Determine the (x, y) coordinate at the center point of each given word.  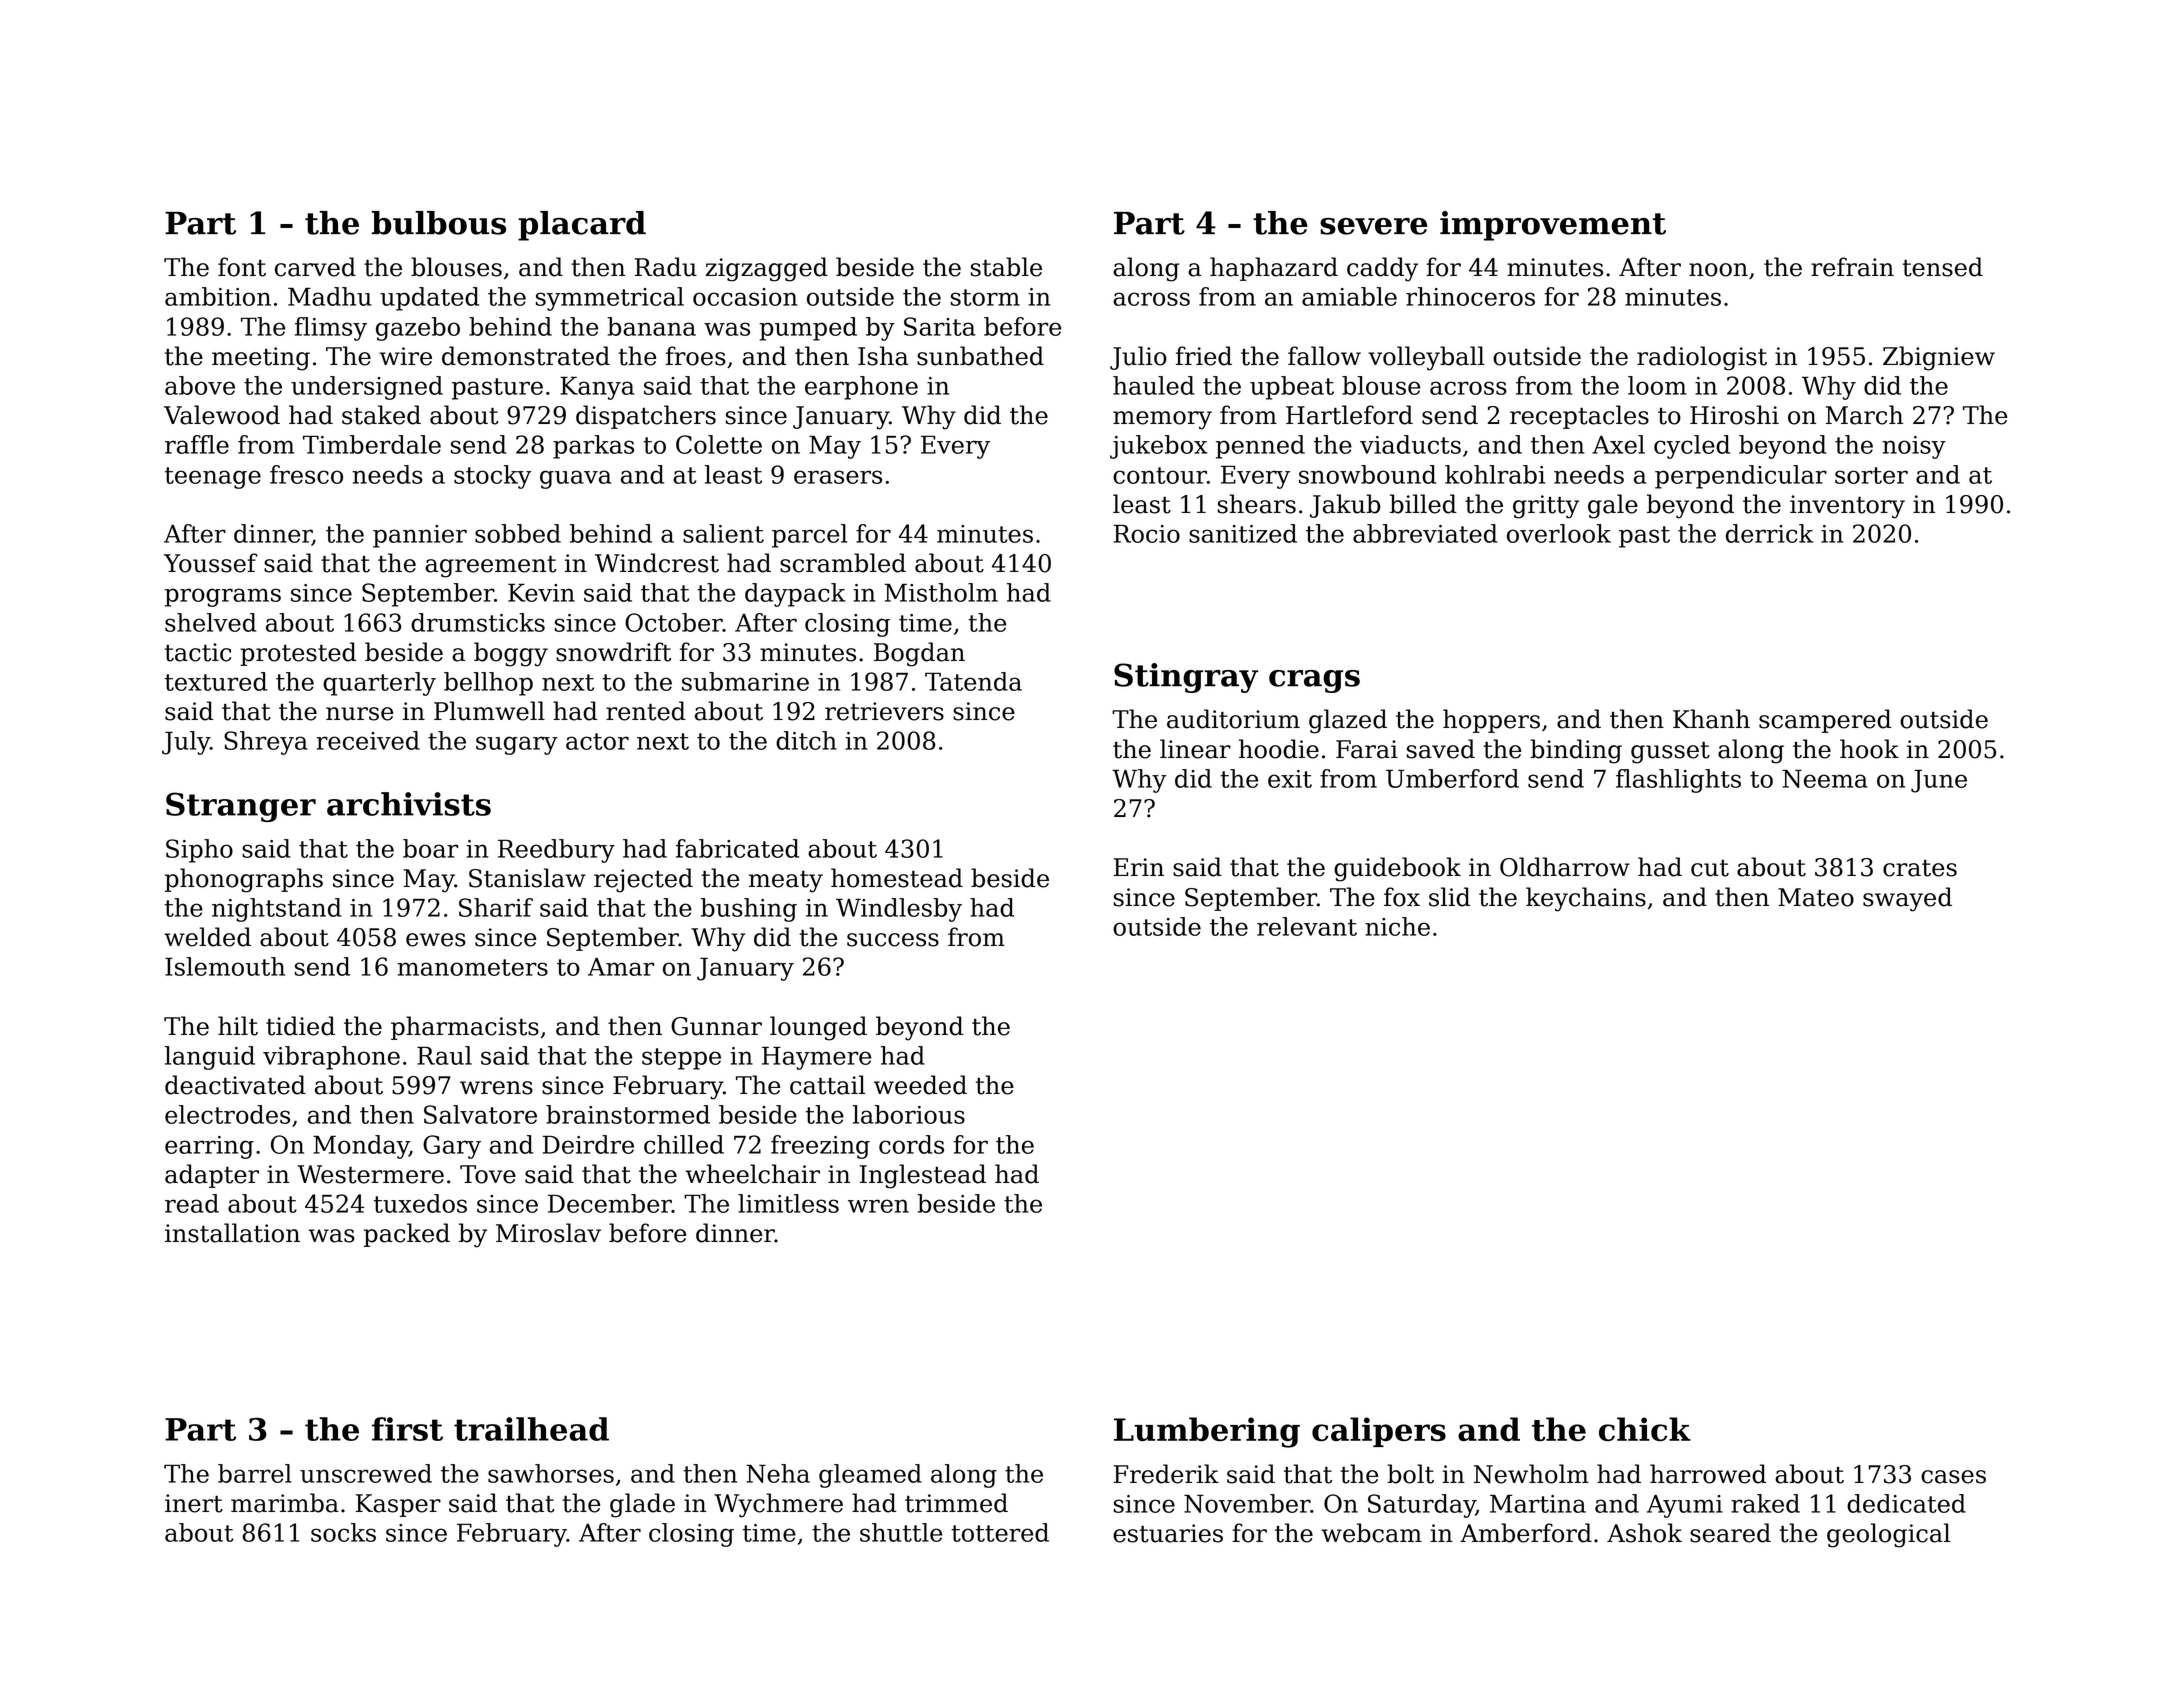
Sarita (940, 326)
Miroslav (548, 1233)
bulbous (439, 223)
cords (911, 1144)
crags (1314, 681)
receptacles (1579, 417)
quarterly (379, 684)
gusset (1670, 753)
